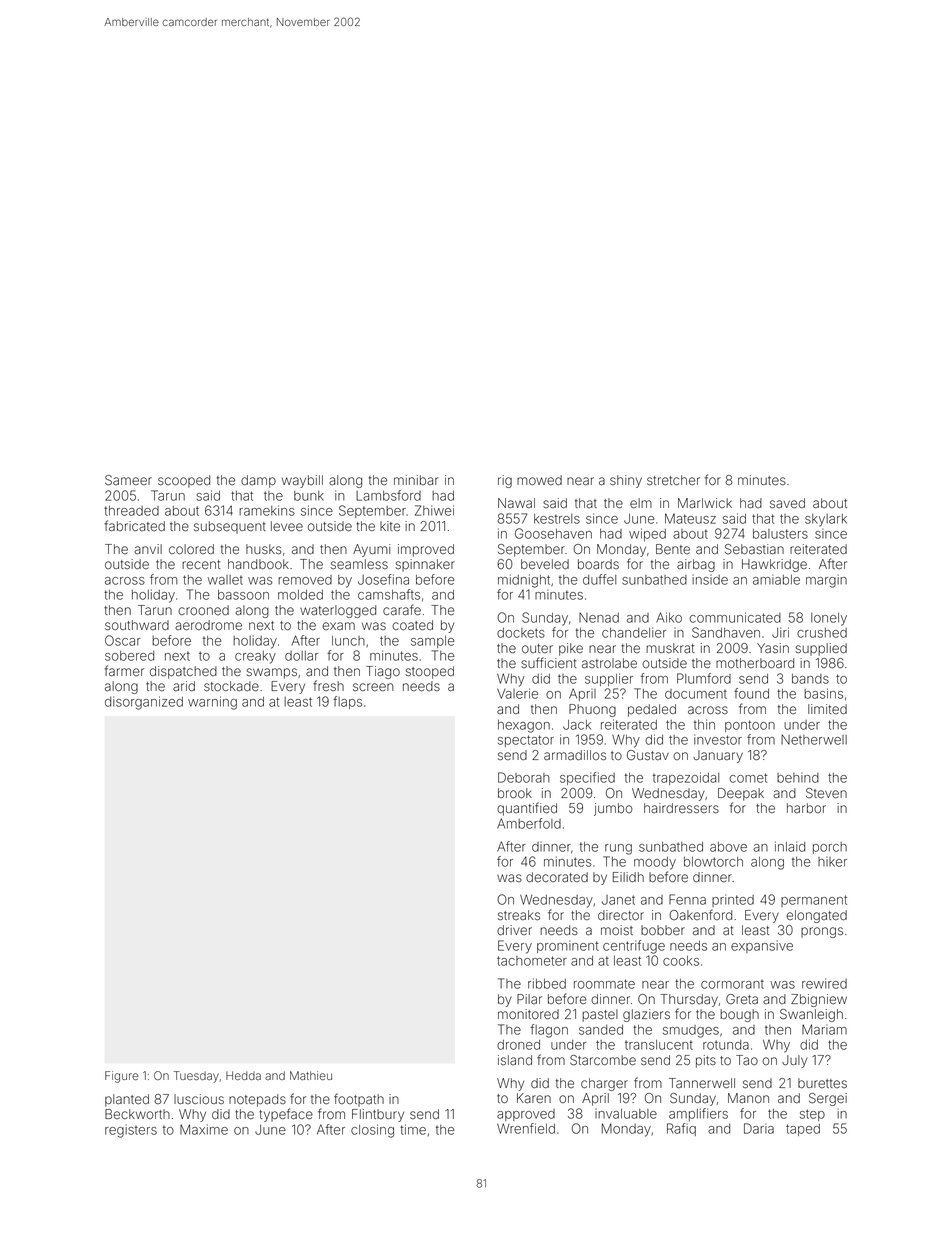 Image resolution: width=952 pixels, height=1233 pixels. Describe the element at coordinates (532, 961) in the image. I see `tachometer` at that location.
